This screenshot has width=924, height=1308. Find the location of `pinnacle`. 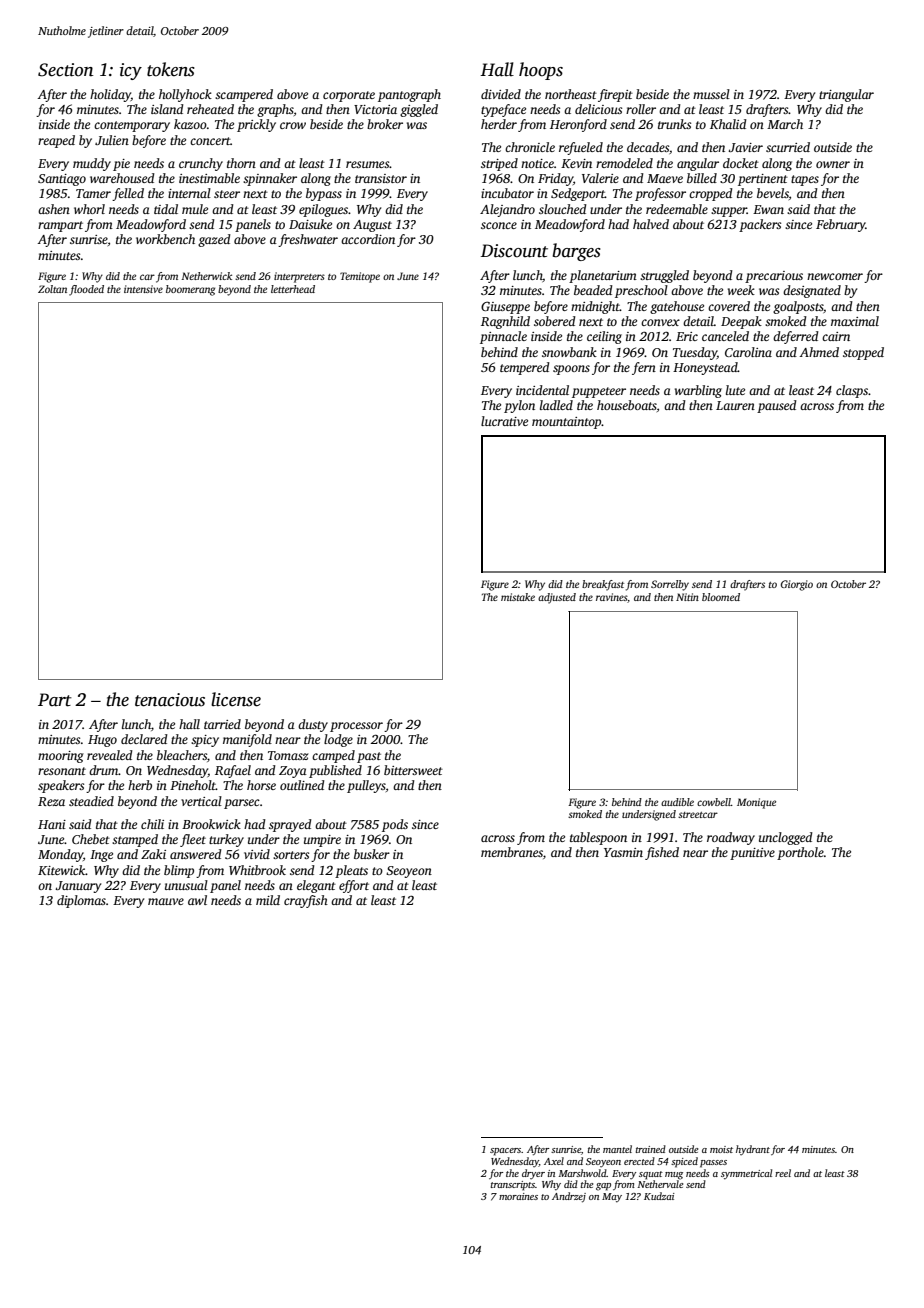

pinnacle is located at coordinates (503, 337).
